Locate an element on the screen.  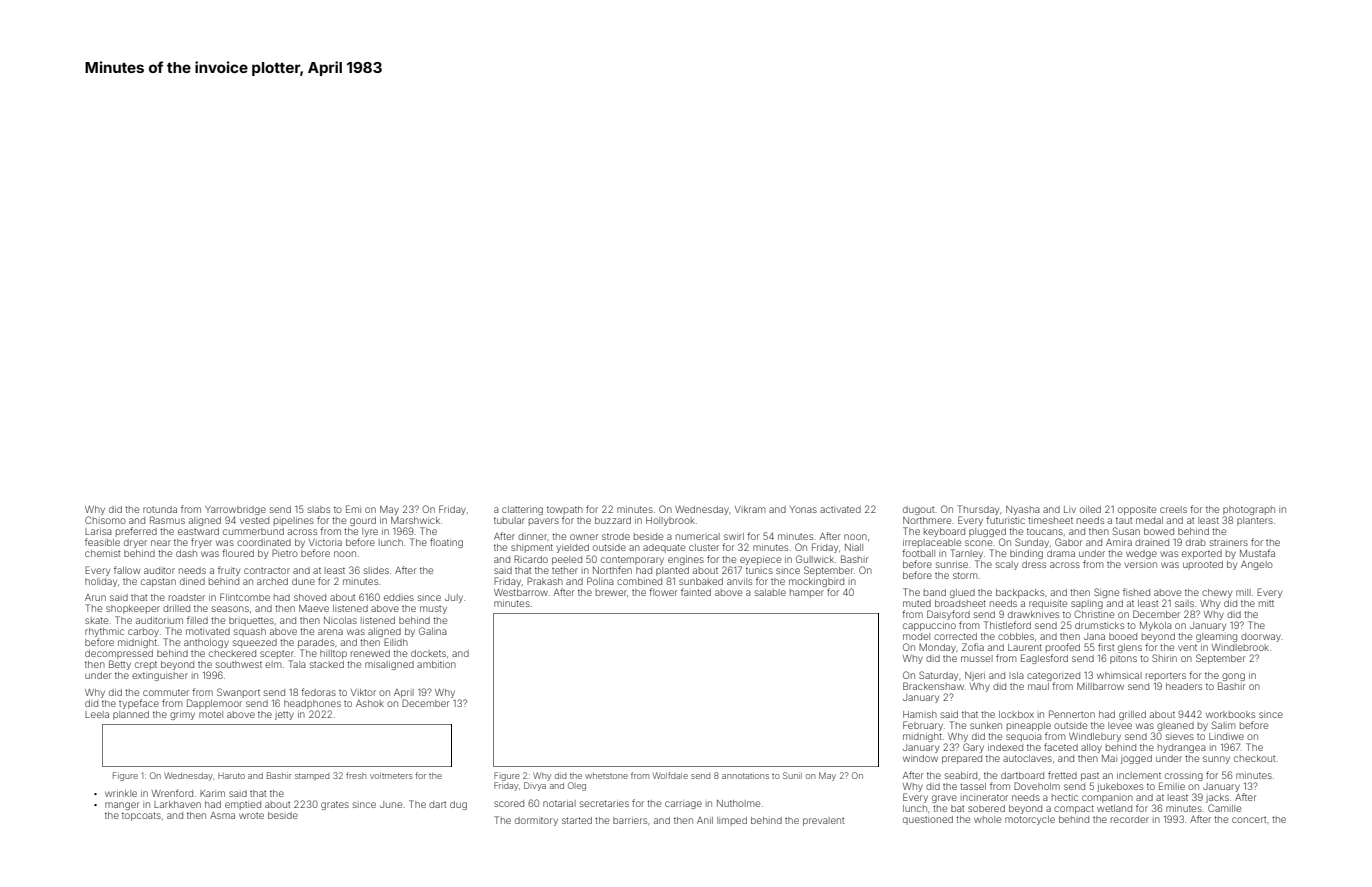
Thistleford is located at coordinates (1007, 625).
